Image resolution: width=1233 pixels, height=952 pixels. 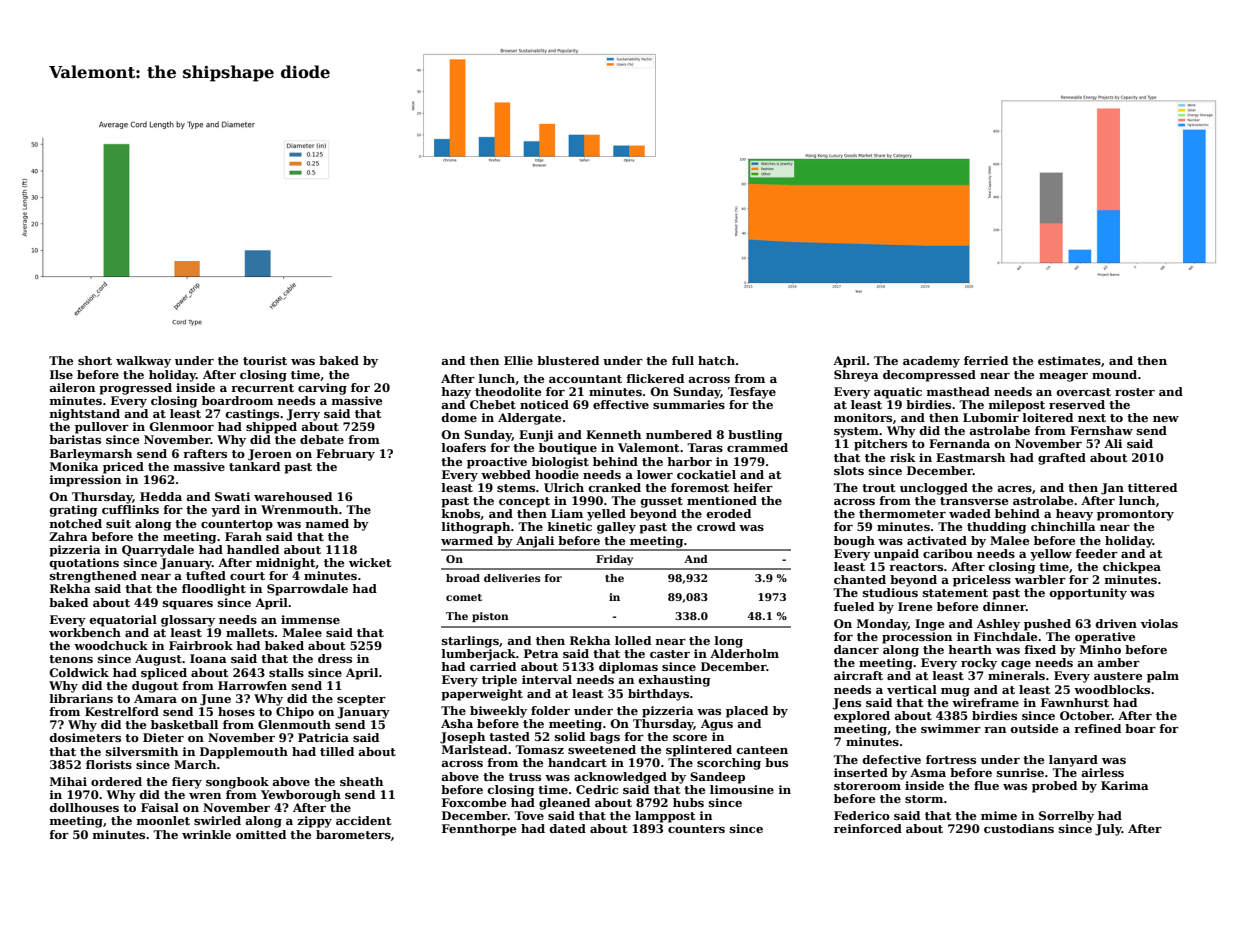 What do you see at coordinates (71, 659) in the image?
I see `tenons` at bounding box center [71, 659].
